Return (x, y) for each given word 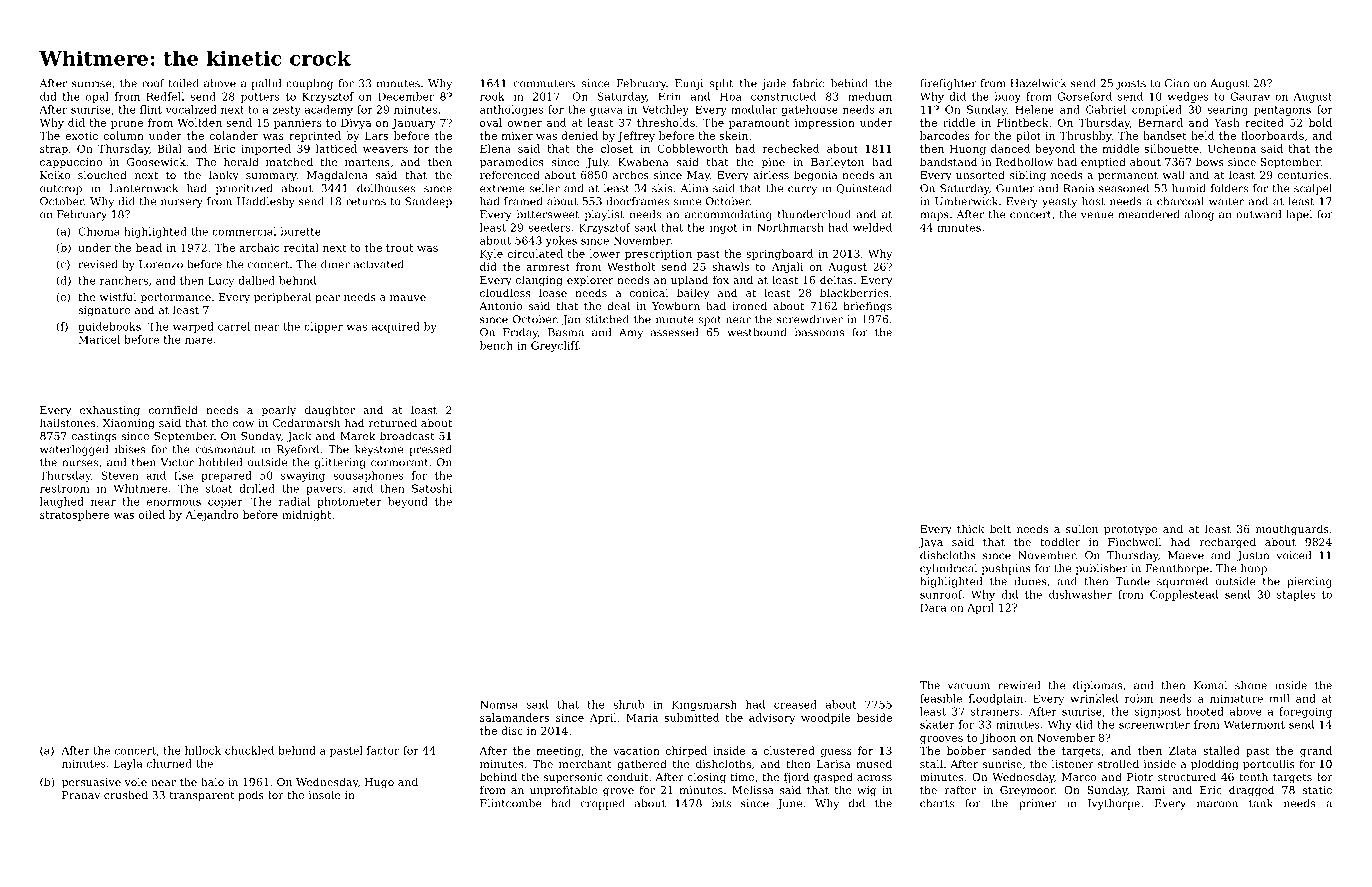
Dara (933, 607)
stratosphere (75, 515)
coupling (309, 84)
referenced (510, 174)
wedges (1188, 97)
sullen (1082, 528)
